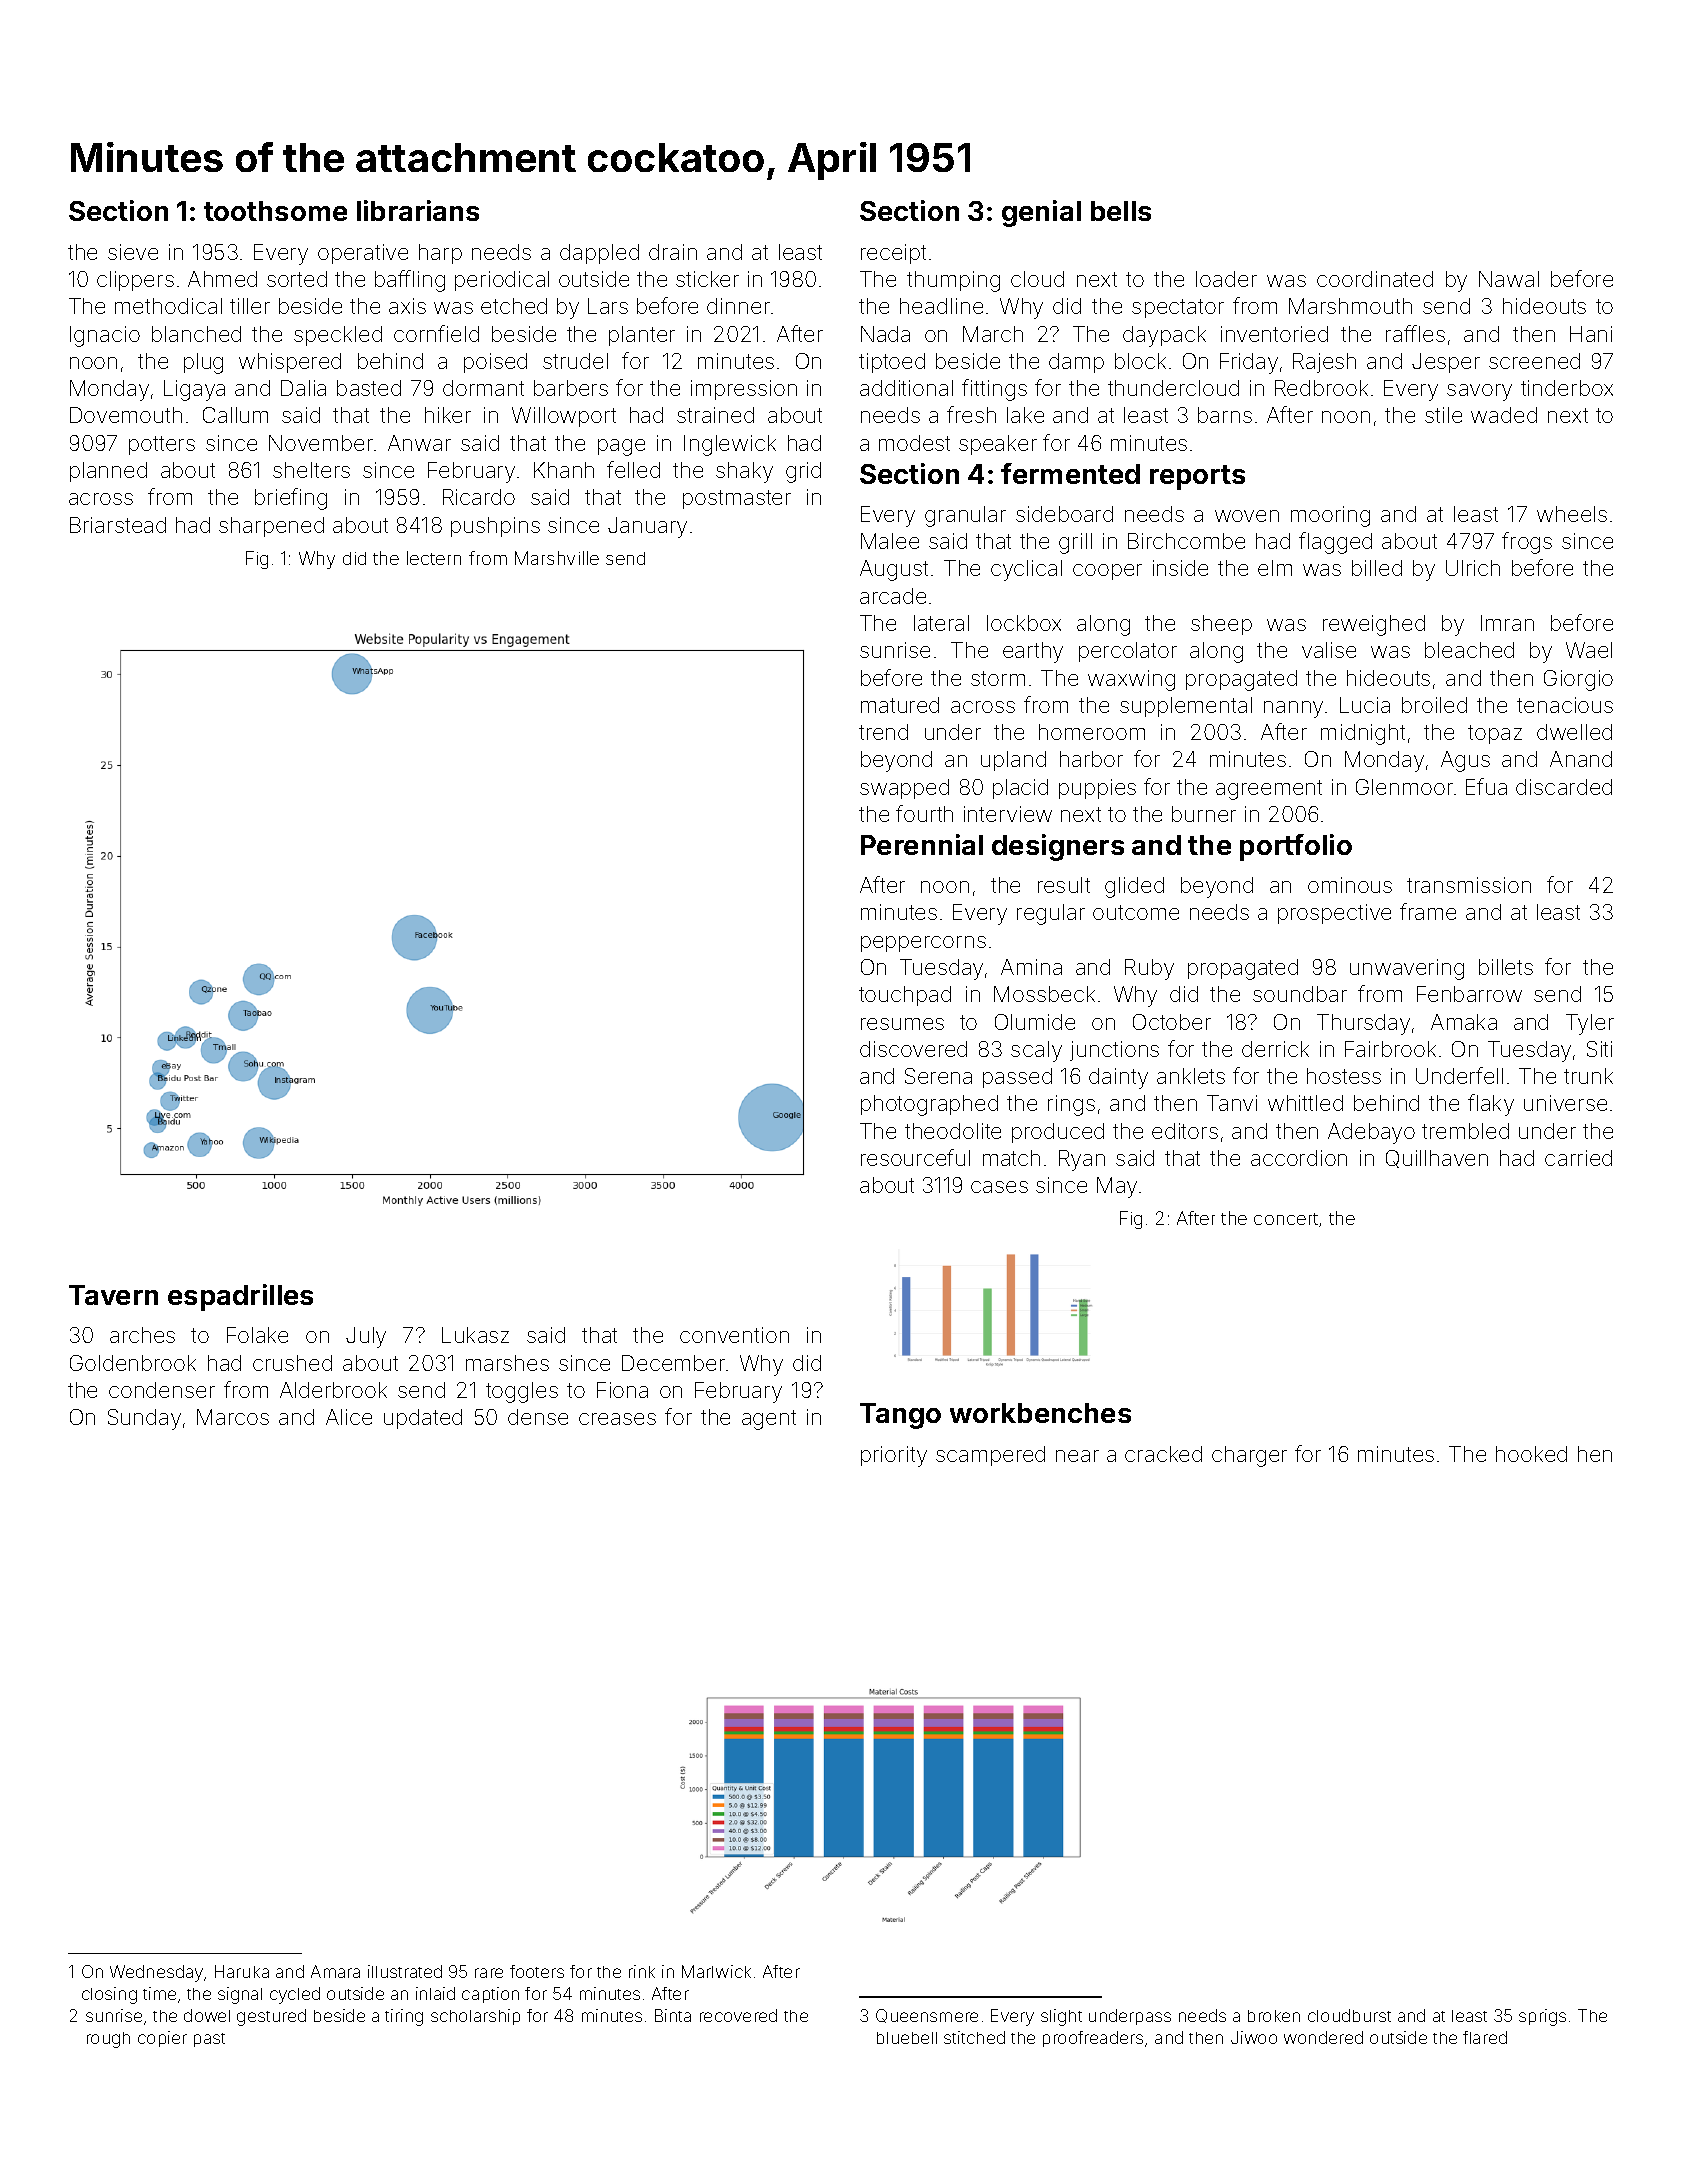  What do you see at coordinates (1589, 650) in the page?
I see `Wael` at bounding box center [1589, 650].
